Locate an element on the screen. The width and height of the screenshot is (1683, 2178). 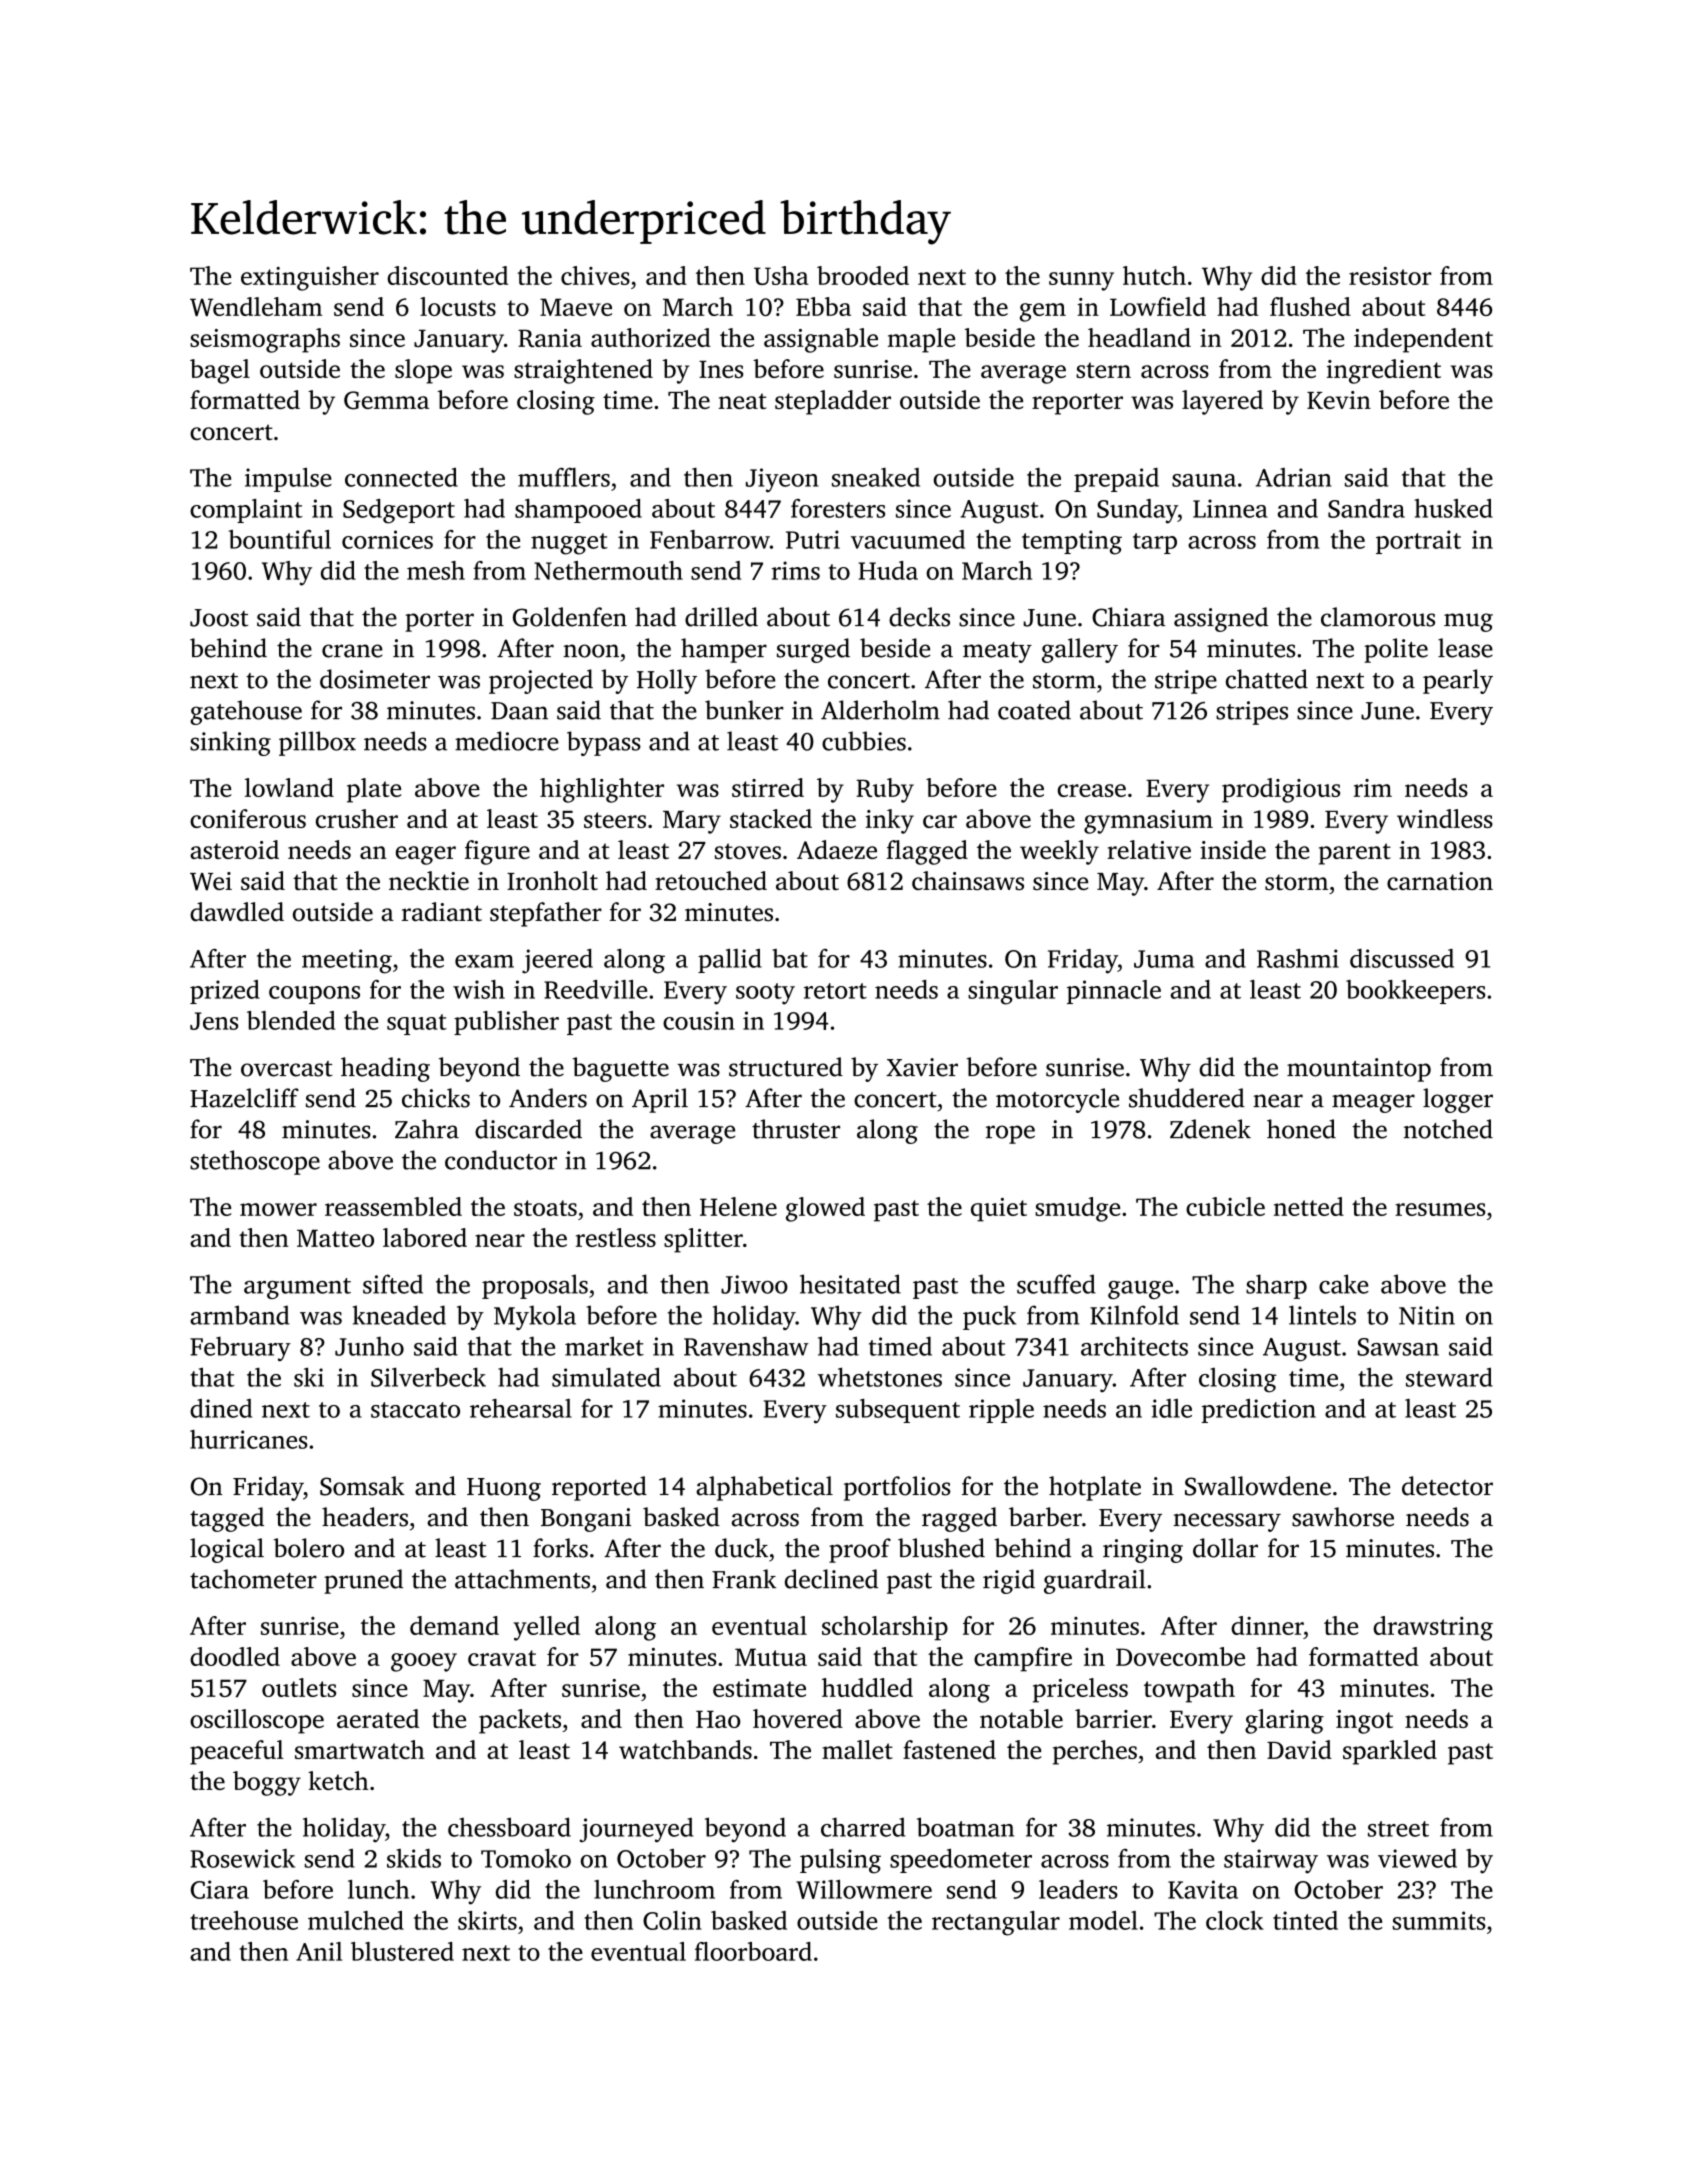
Usha is located at coordinates (781, 275).
